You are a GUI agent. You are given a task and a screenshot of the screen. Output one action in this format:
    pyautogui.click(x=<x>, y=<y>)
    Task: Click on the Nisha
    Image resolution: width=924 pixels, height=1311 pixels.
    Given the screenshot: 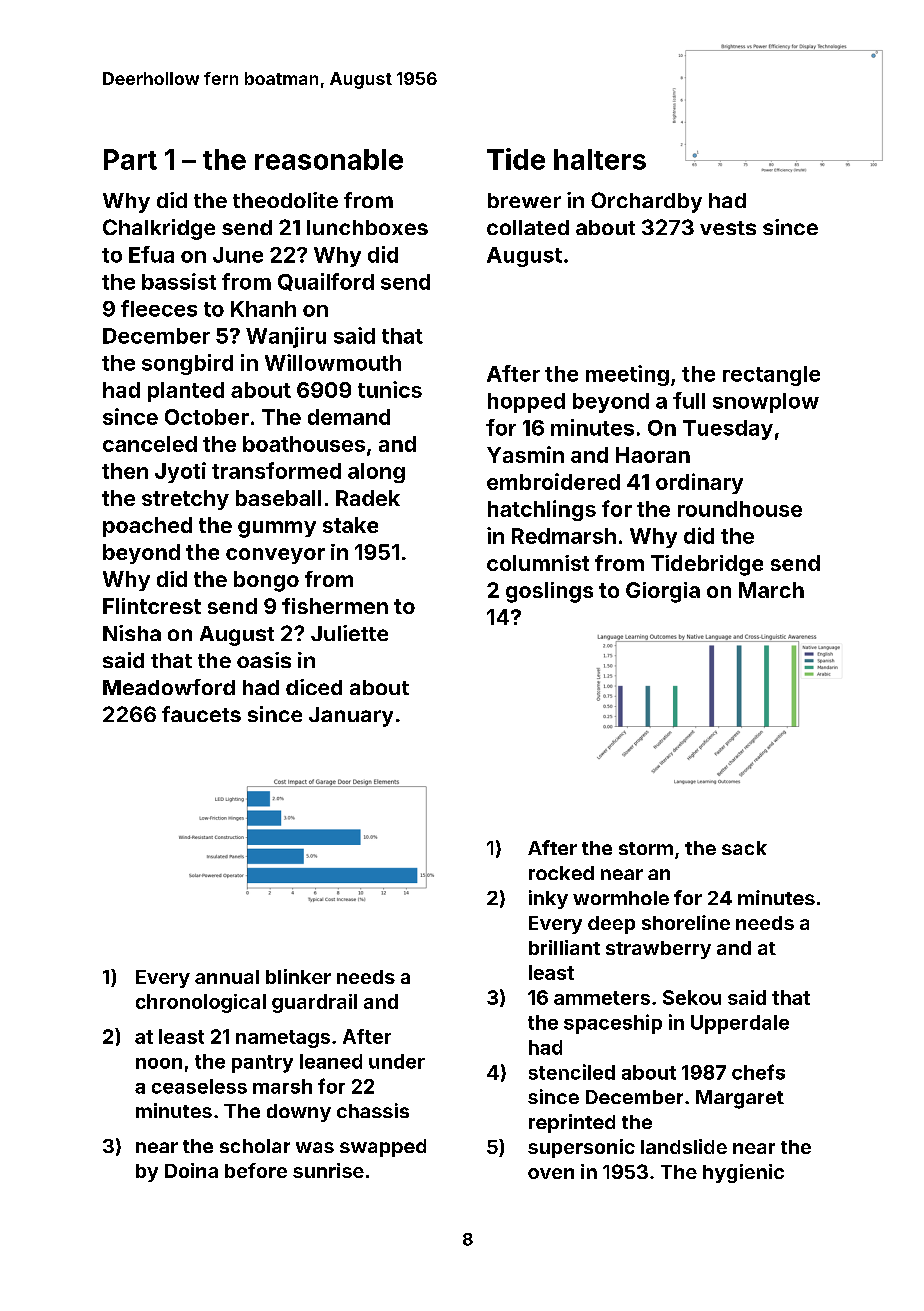 What is the action you would take?
    pyautogui.click(x=132, y=633)
